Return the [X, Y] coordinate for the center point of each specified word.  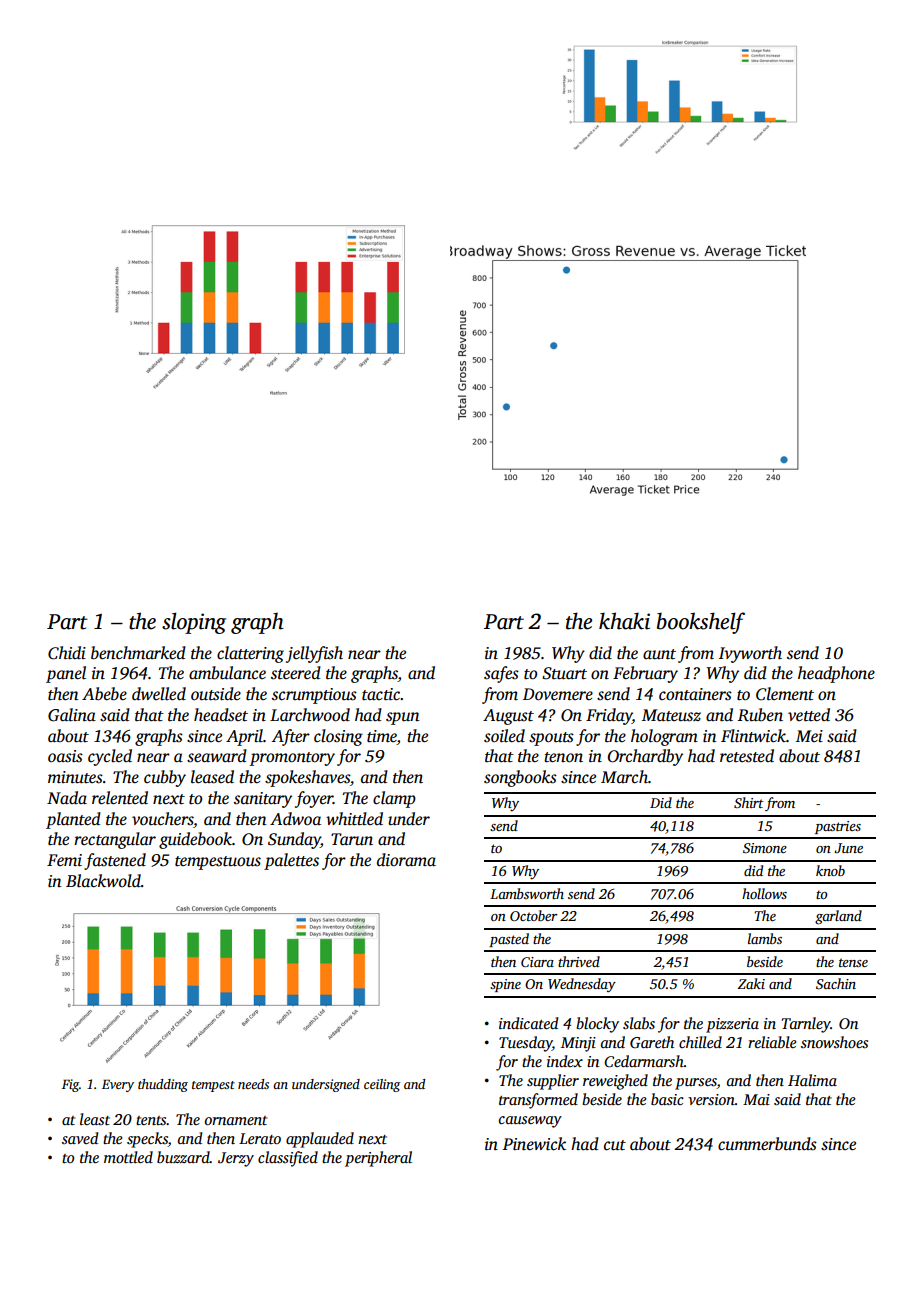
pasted [509, 940]
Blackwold [103, 881]
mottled [128, 1157]
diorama [406, 860]
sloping [194, 623]
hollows [764, 893]
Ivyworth [750, 654]
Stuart [564, 673]
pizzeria [732, 1025]
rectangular [115, 840]
